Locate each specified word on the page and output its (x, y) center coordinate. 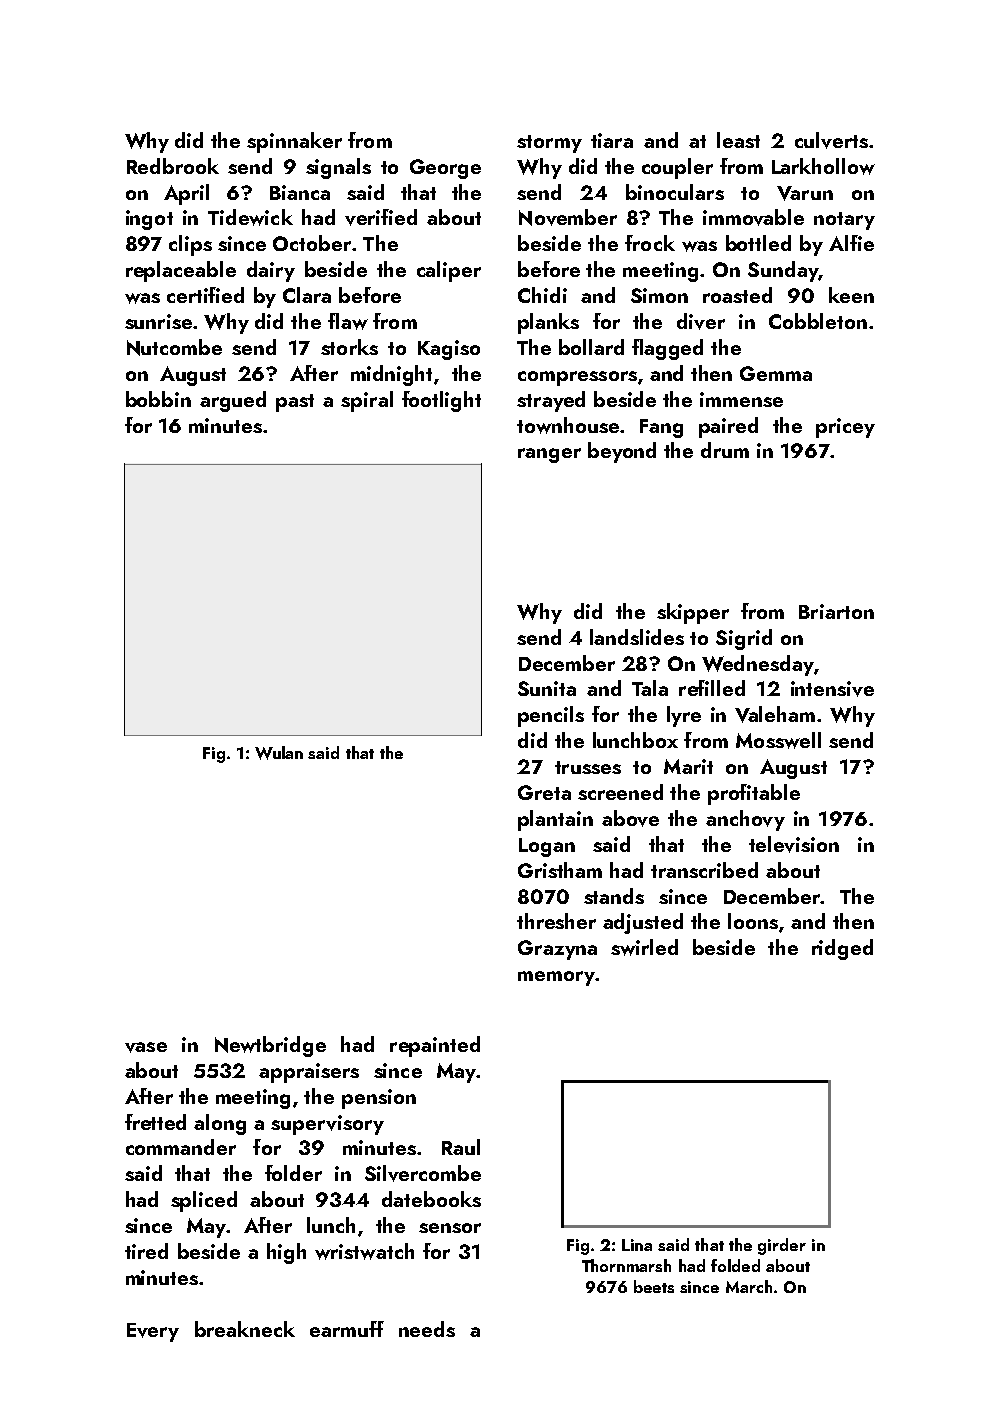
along (220, 1124)
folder (293, 1173)
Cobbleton (818, 321)
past (295, 403)
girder (782, 1246)
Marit (688, 766)
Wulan (279, 753)
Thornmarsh (626, 1265)
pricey (845, 428)
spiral (367, 401)
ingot (149, 220)
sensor (450, 1228)
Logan (547, 847)
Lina (637, 1245)
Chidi (542, 295)
